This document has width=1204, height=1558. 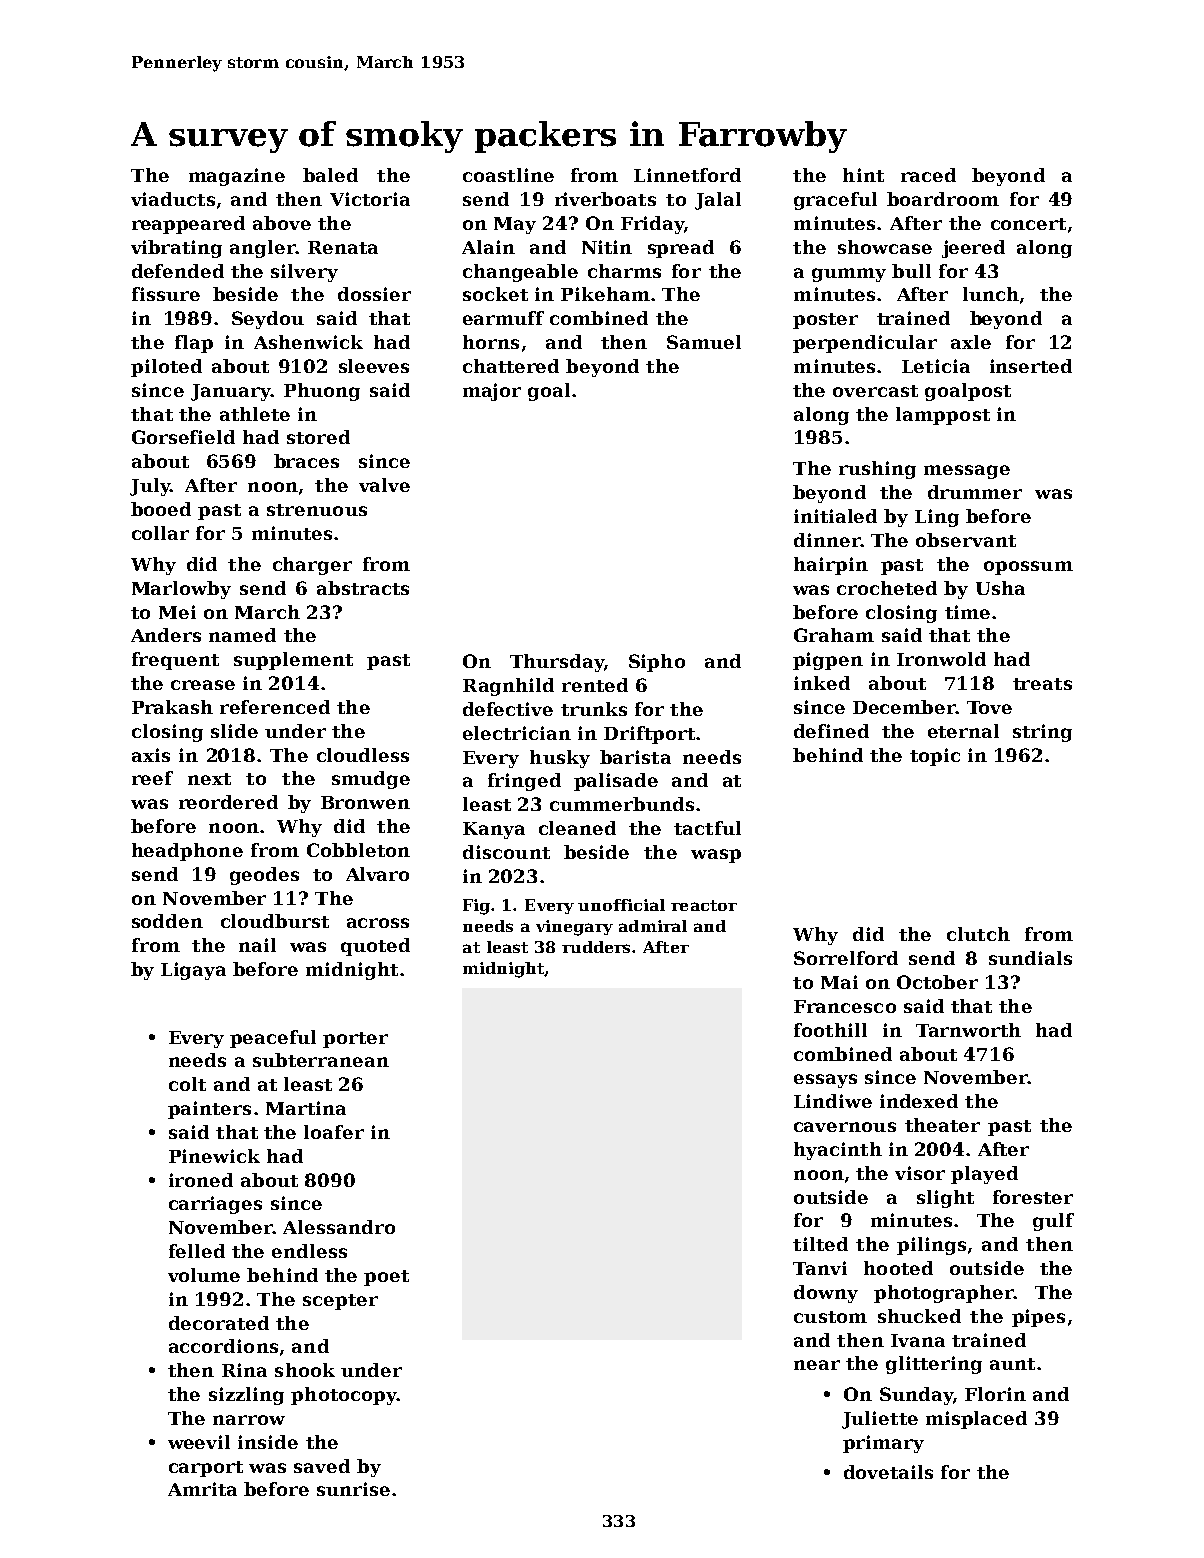 What do you see at coordinates (492, 392) in the document?
I see `major` at bounding box center [492, 392].
